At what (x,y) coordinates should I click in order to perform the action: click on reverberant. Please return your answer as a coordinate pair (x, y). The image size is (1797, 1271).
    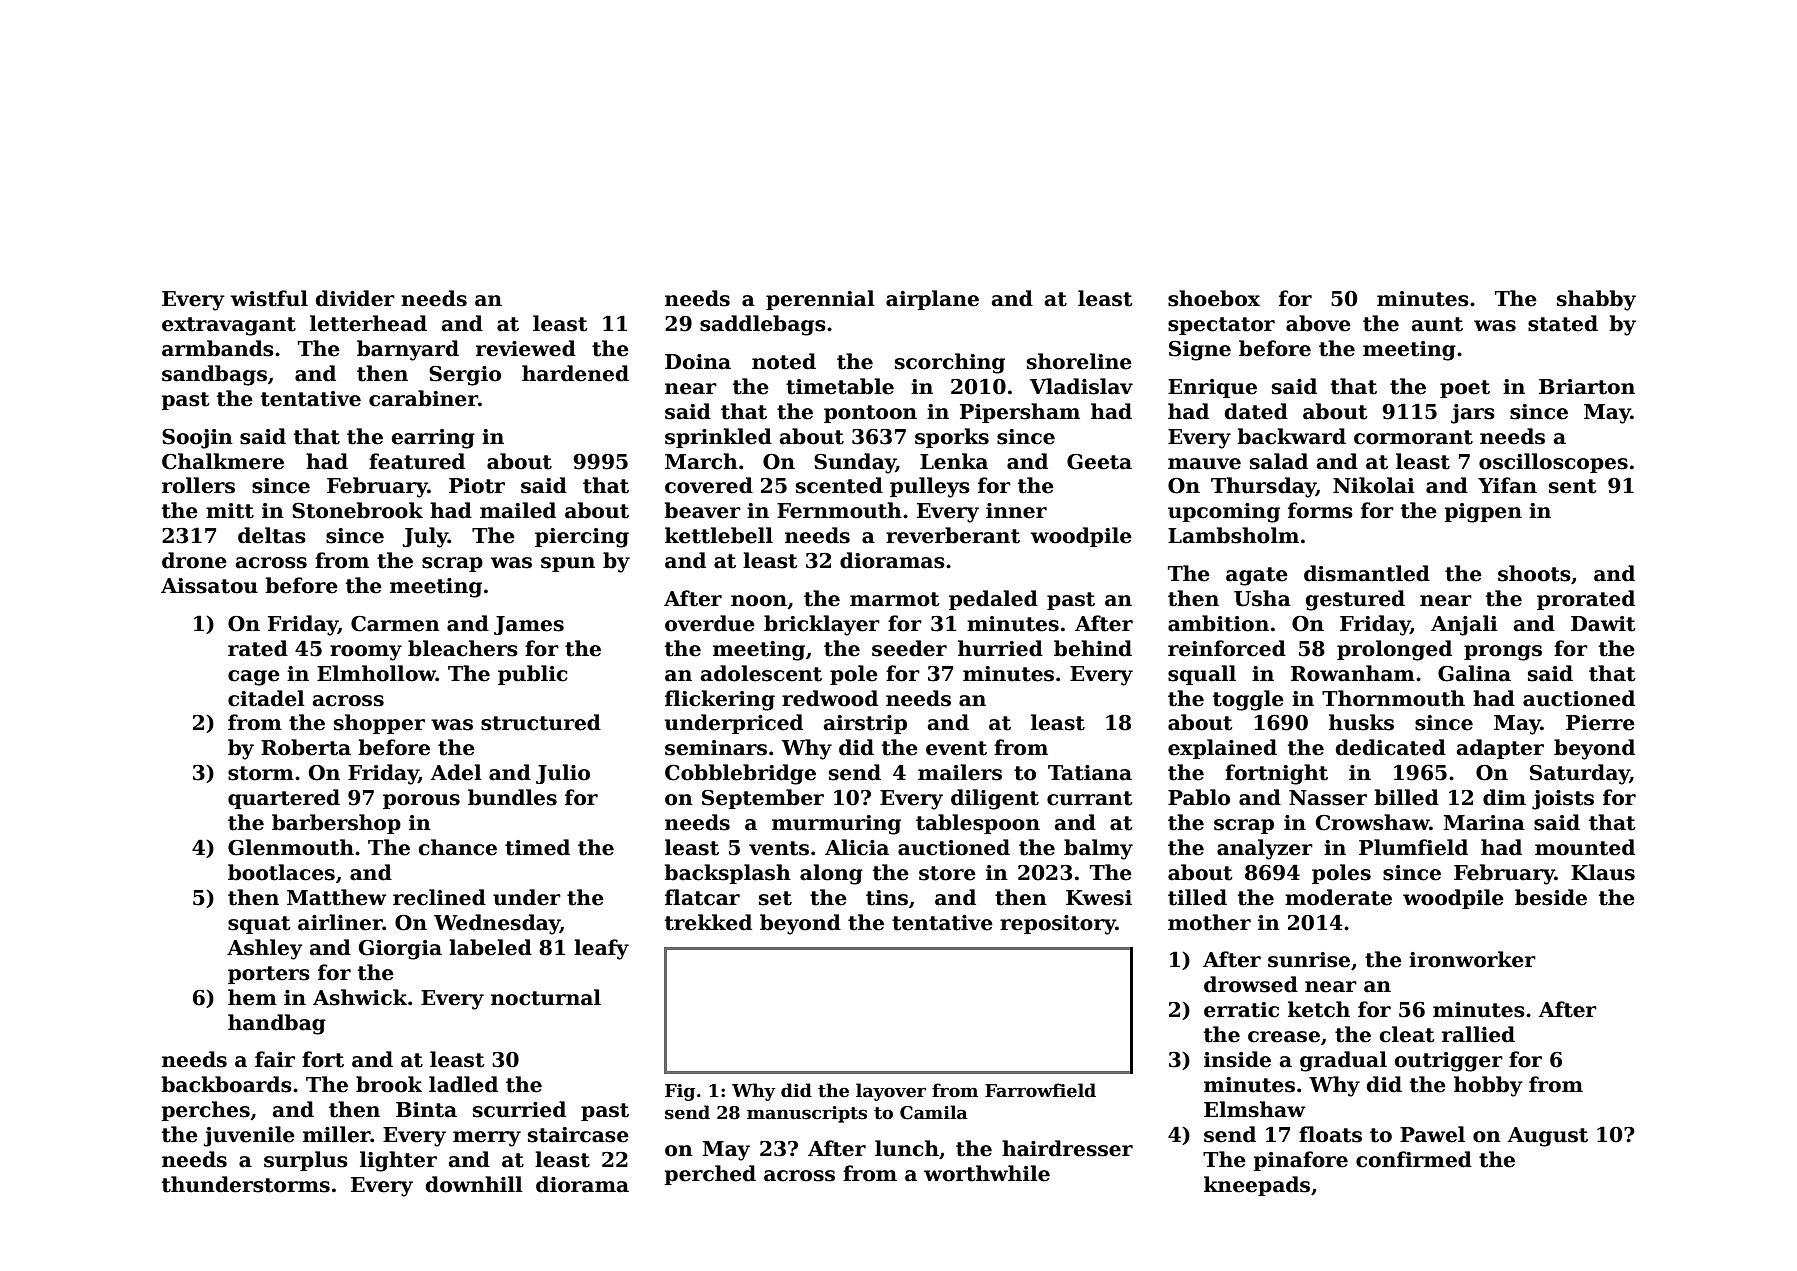
    Looking at the image, I should click on (953, 535).
